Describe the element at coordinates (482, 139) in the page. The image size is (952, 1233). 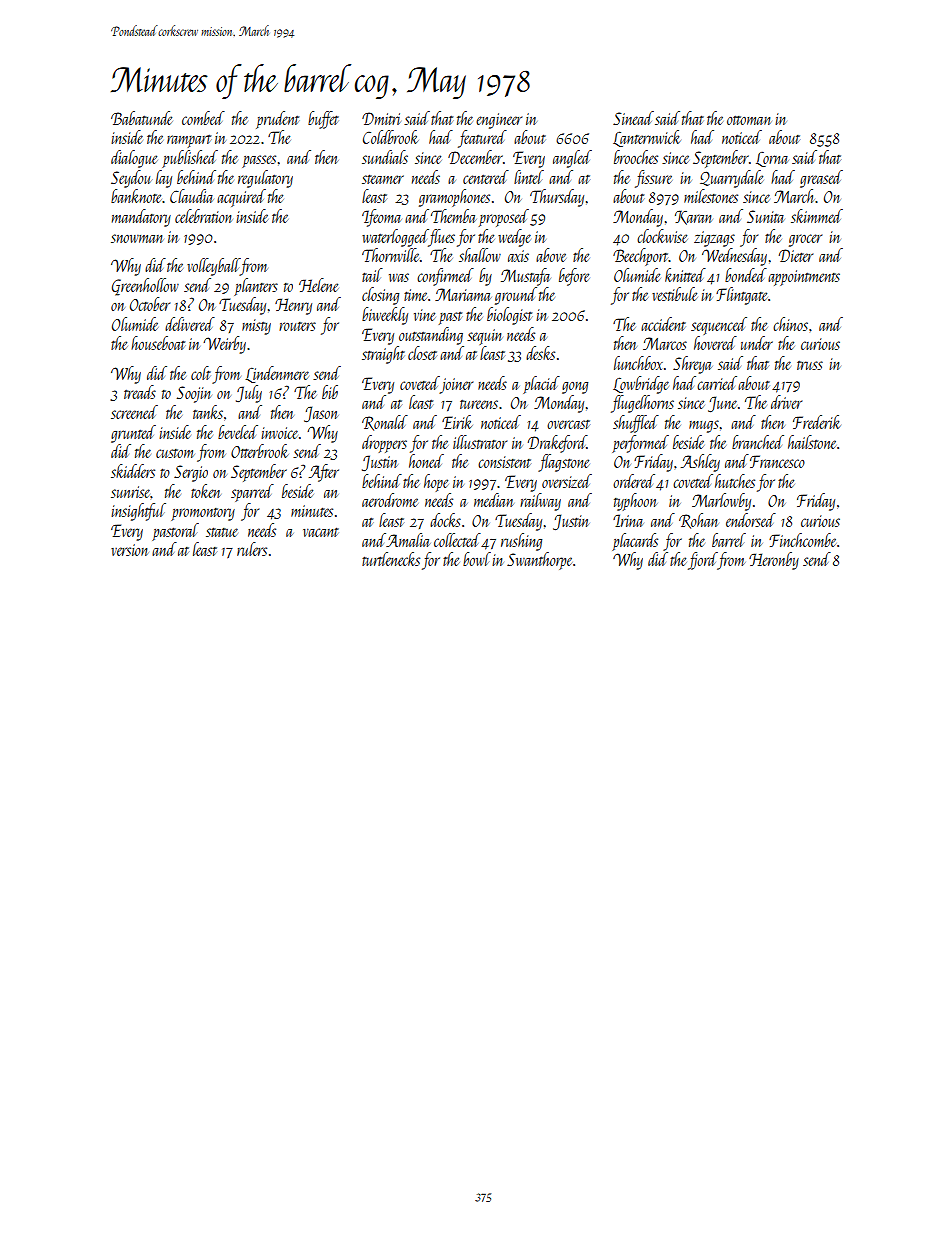
I see `featured` at that location.
